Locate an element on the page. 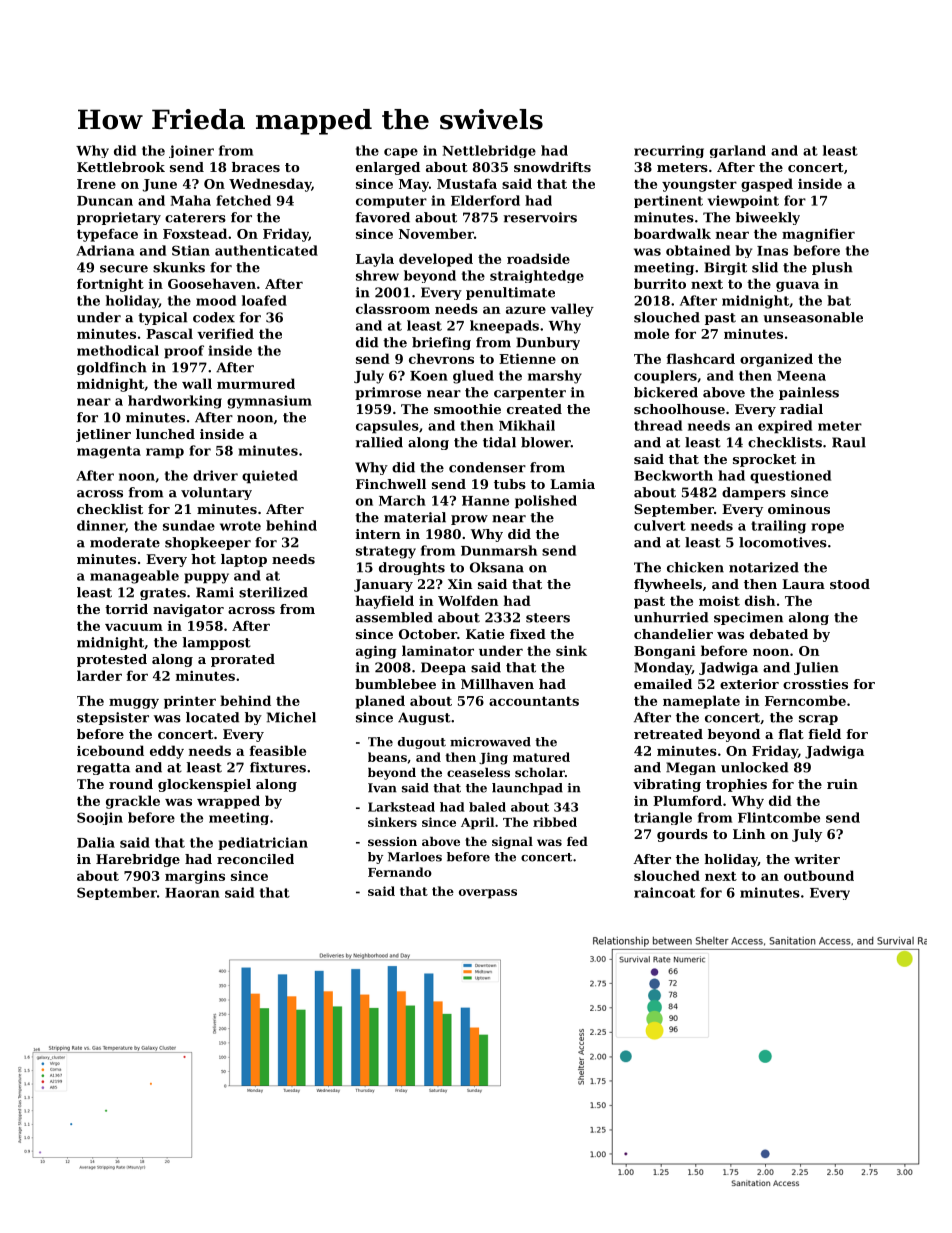 This document has height=1233, width=952. lamppost is located at coordinates (217, 643).
